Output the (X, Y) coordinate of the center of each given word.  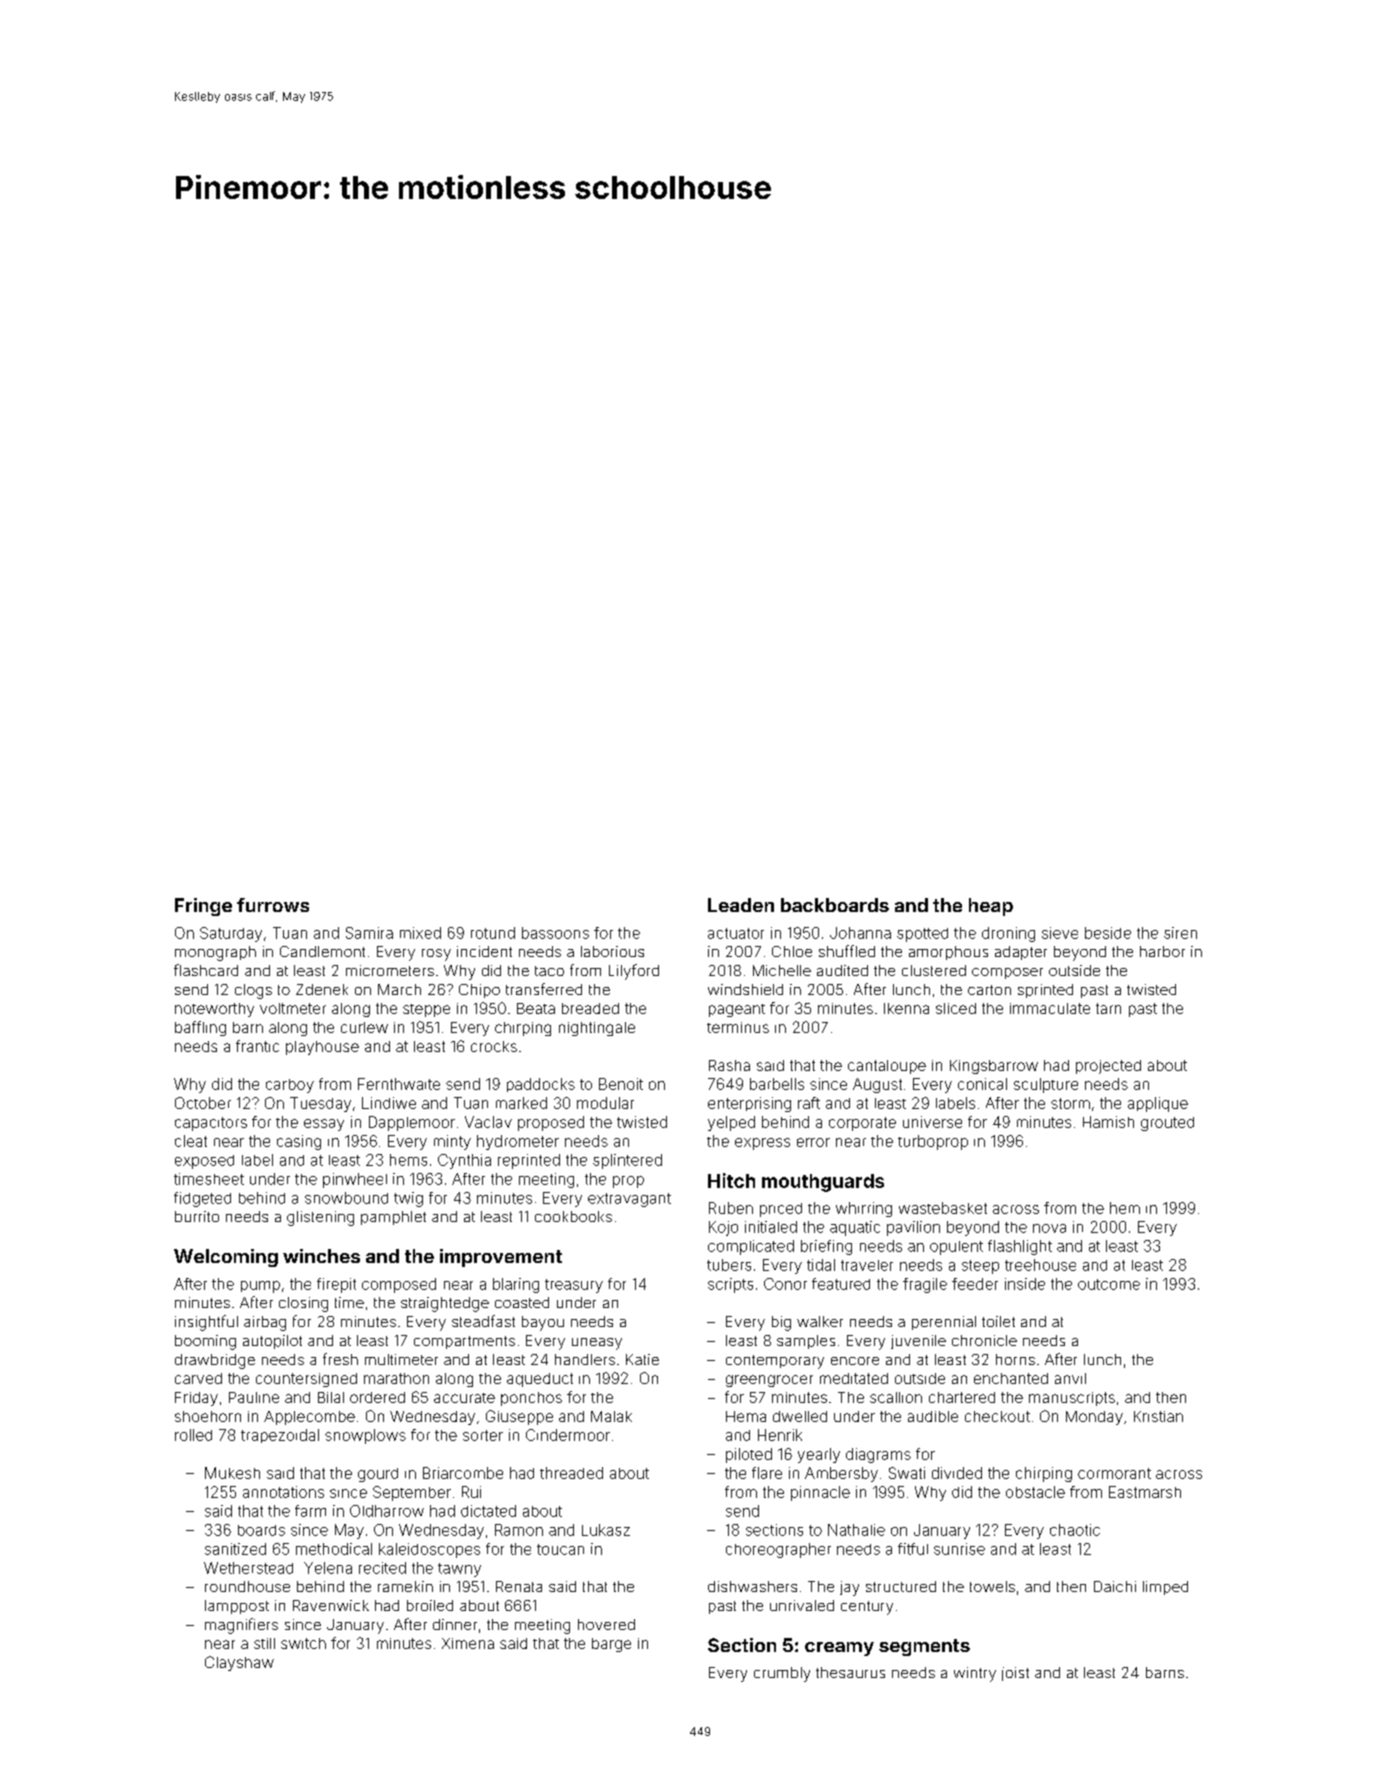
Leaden (741, 905)
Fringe (203, 907)
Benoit (621, 1084)
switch (303, 1643)
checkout (997, 1416)
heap (991, 907)
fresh (340, 1359)
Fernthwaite (399, 1084)
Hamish (1108, 1122)
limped (1165, 1588)
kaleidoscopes (429, 1550)
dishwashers (752, 1586)
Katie (642, 1359)
